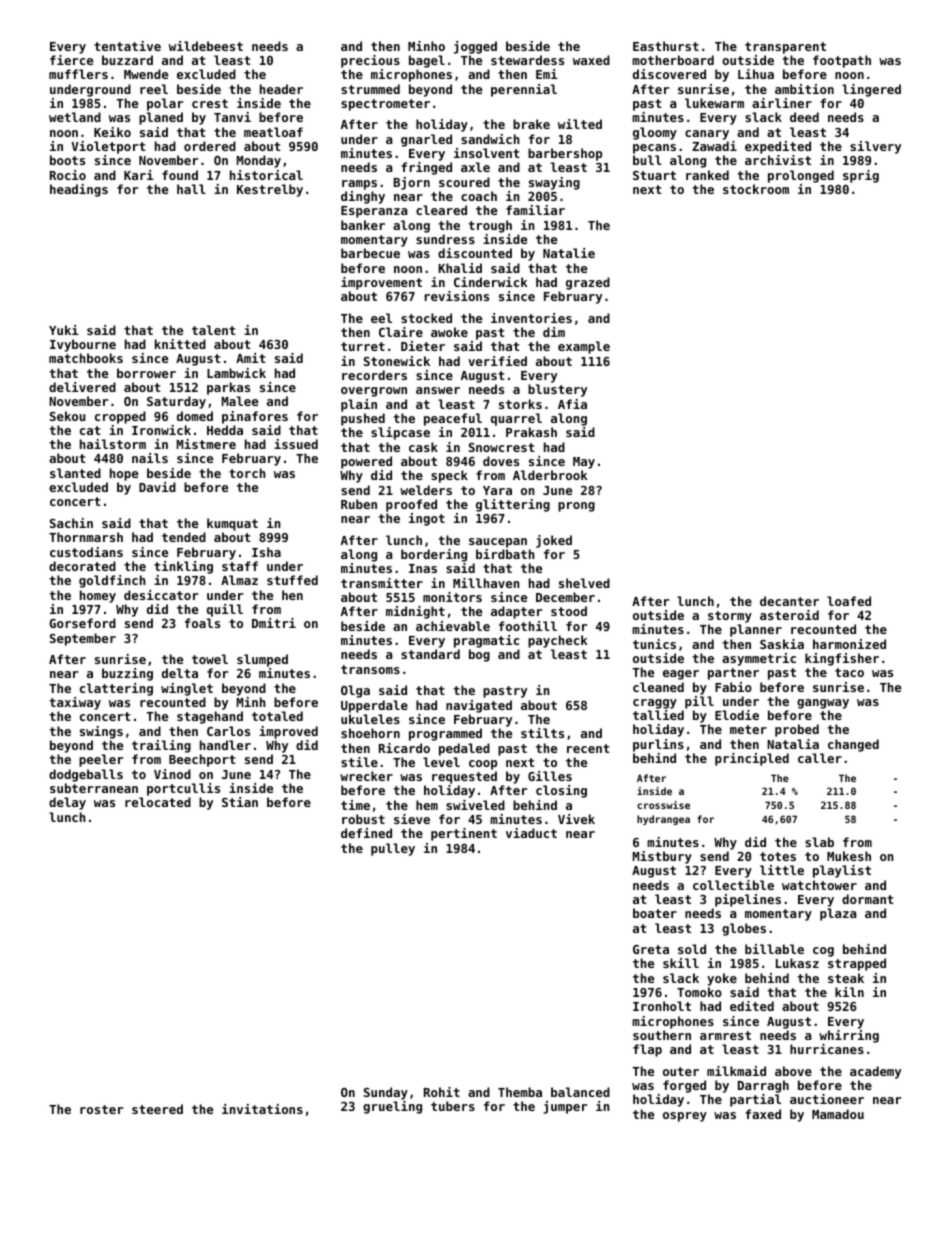 Image resolution: width=952 pixels, height=1233 pixels. What do you see at coordinates (187, 689) in the screenshot?
I see `winglet` at bounding box center [187, 689].
